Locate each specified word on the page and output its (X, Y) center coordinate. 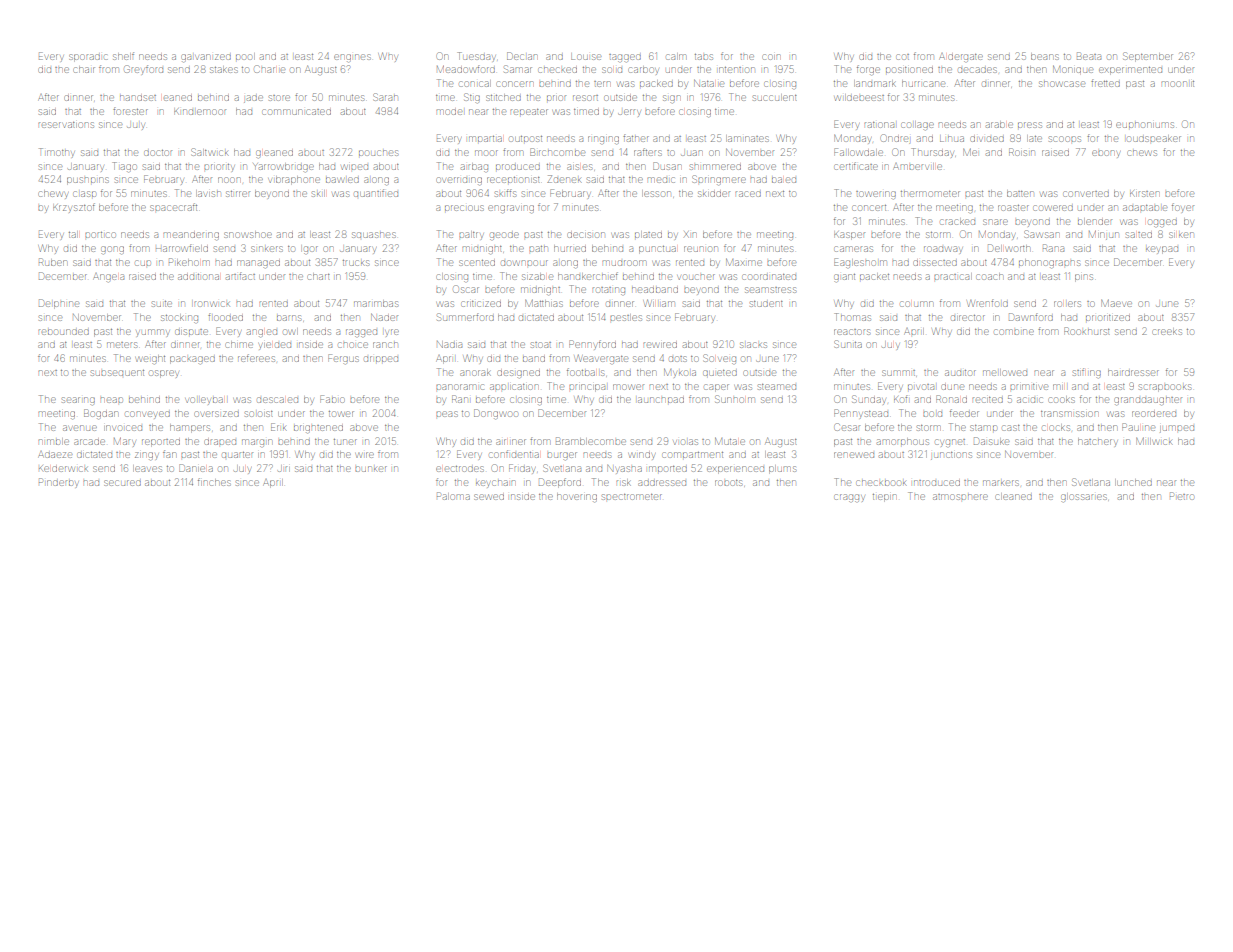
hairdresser (1133, 372)
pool (245, 56)
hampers (190, 428)
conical (475, 83)
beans (1044, 56)
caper (717, 388)
